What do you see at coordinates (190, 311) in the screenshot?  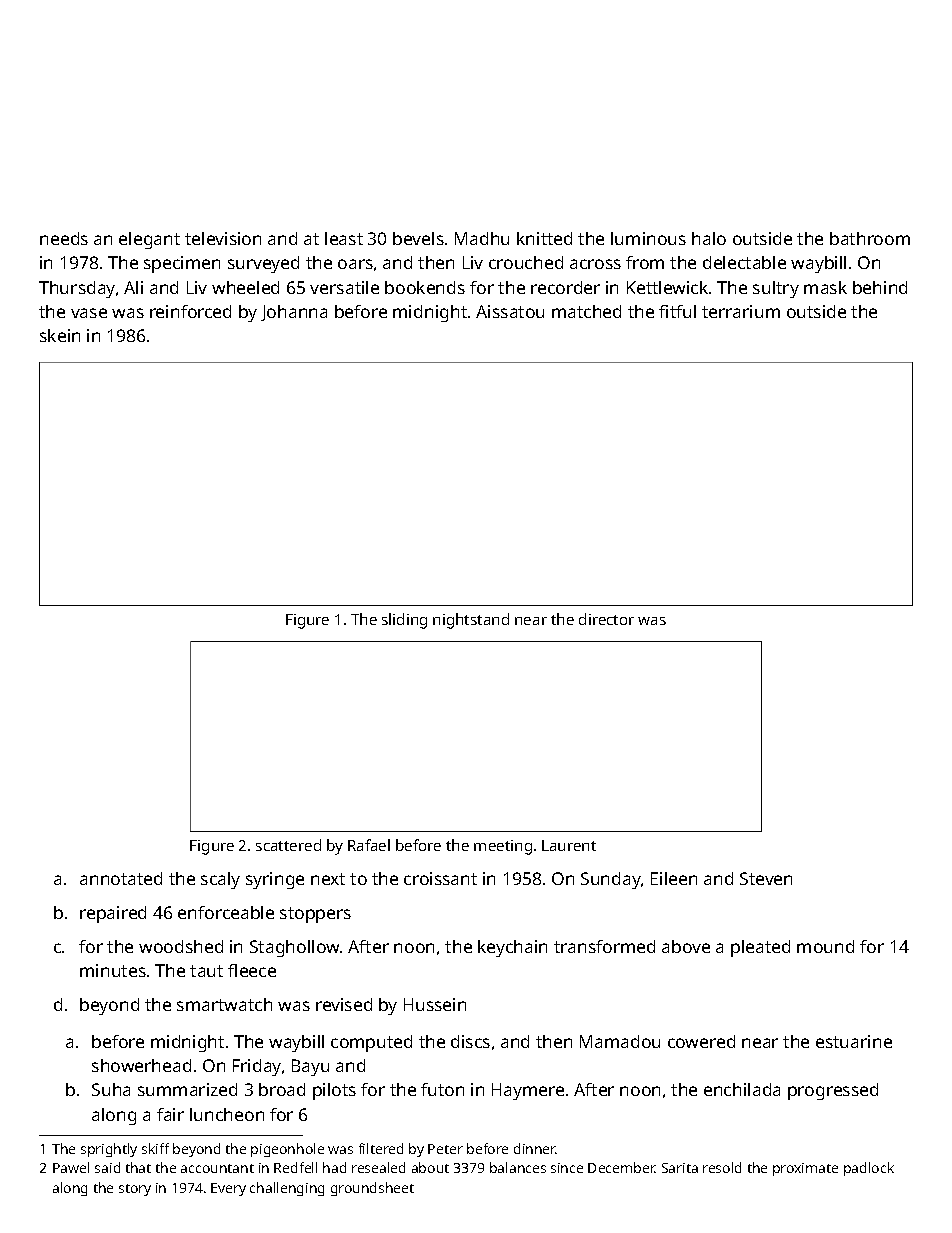 I see `reinforced` at bounding box center [190, 311].
